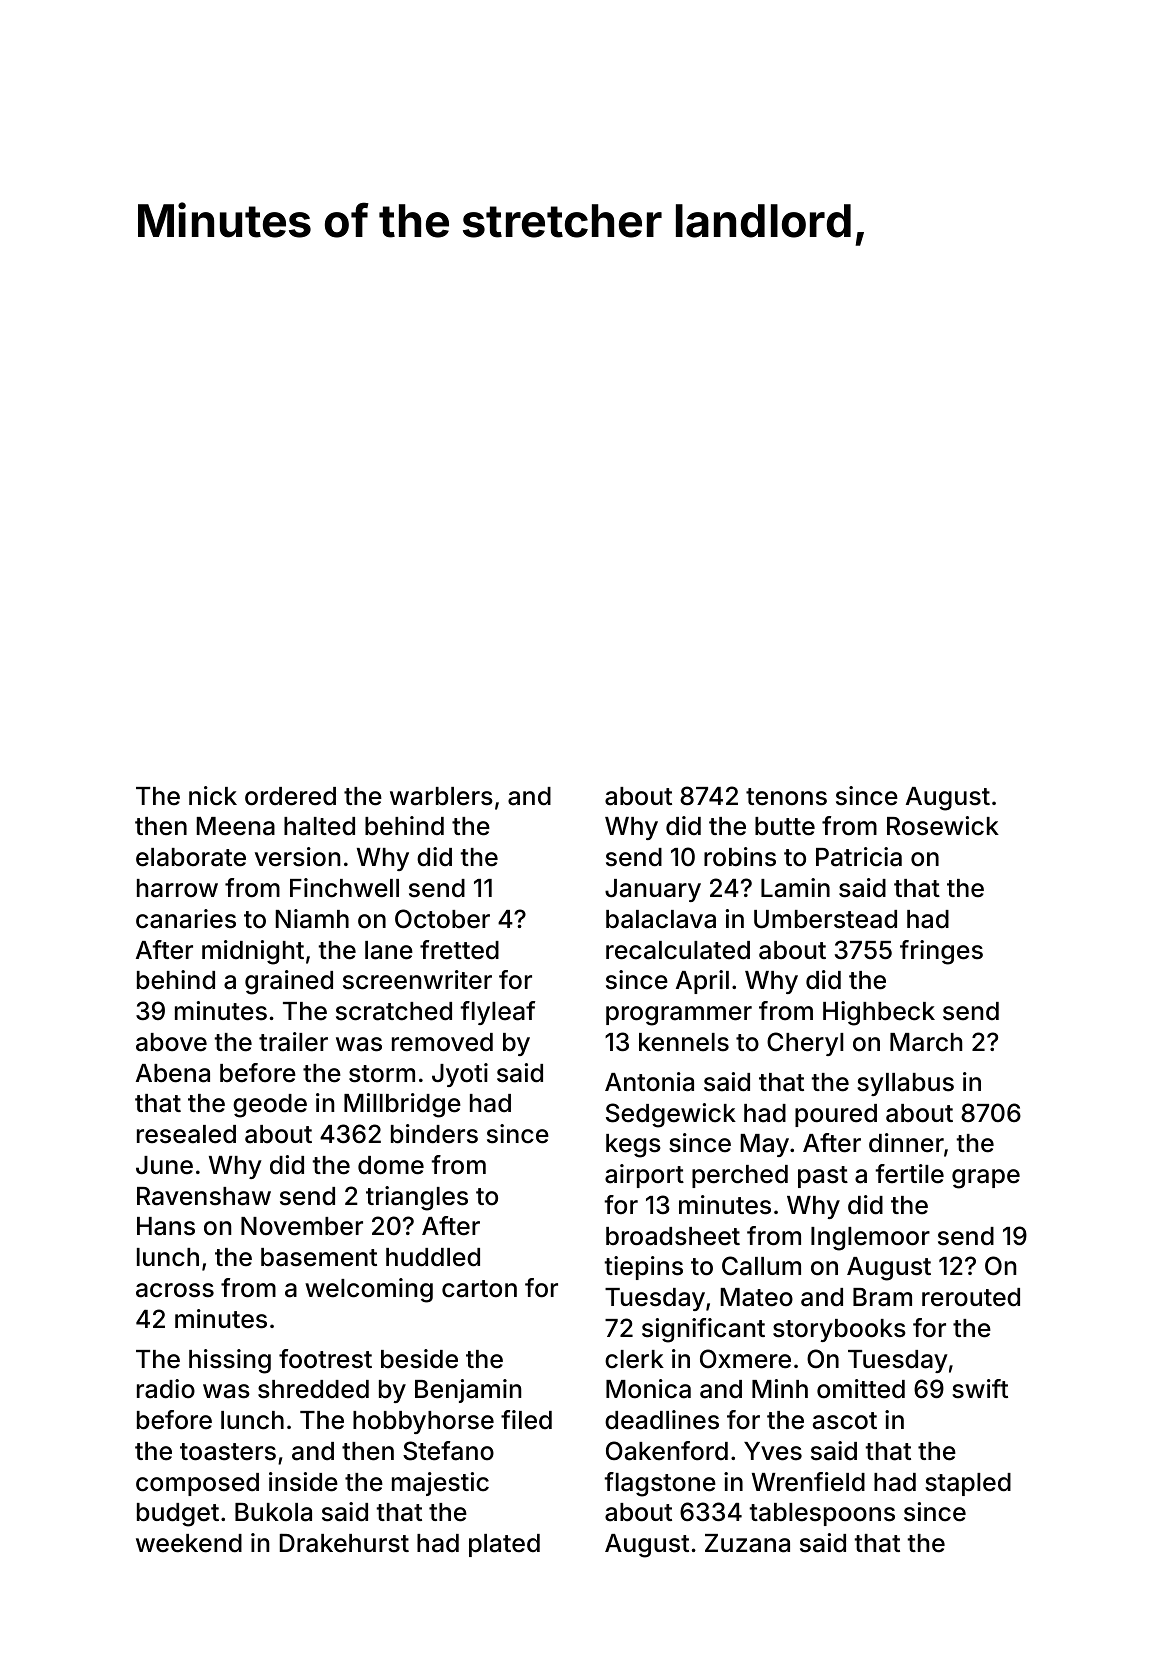  Describe the element at coordinates (270, 1106) in the page. I see `geode` at that location.
